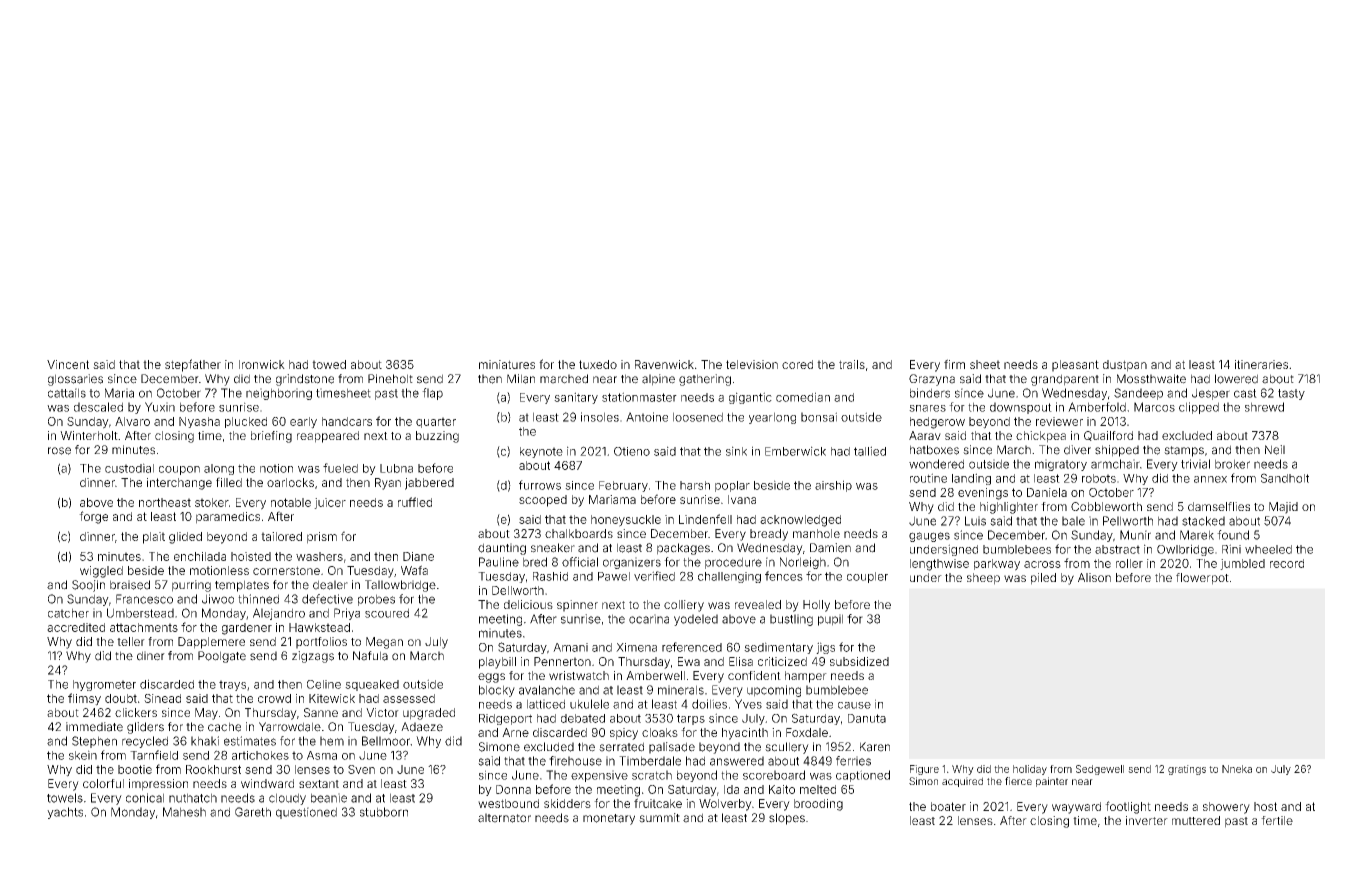  What do you see at coordinates (1106, 506) in the image?
I see `Cobbleworth` at bounding box center [1106, 506].
